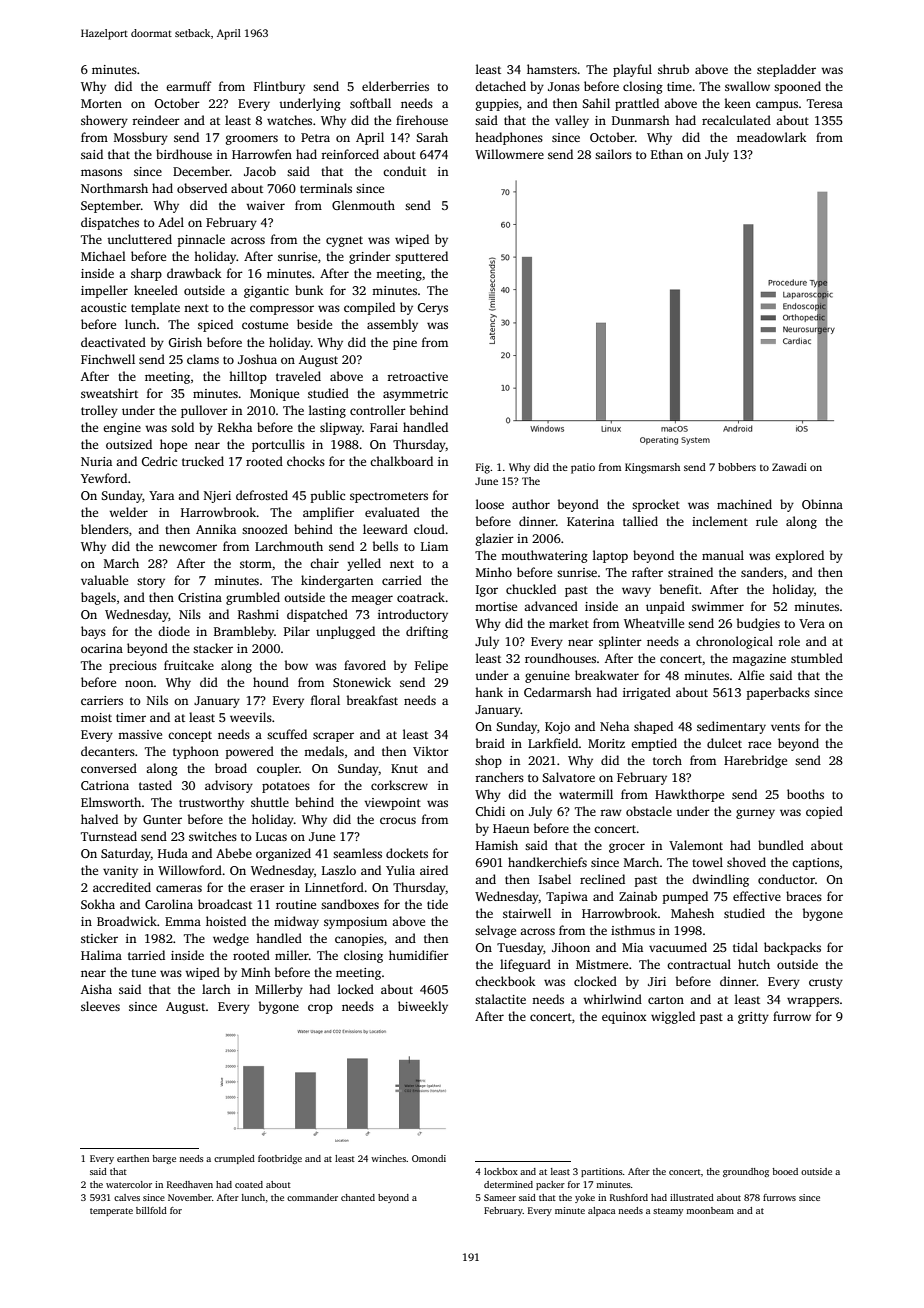  What do you see at coordinates (280, 1159) in the image?
I see `footbridge` at bounding box center [280, 1159].
